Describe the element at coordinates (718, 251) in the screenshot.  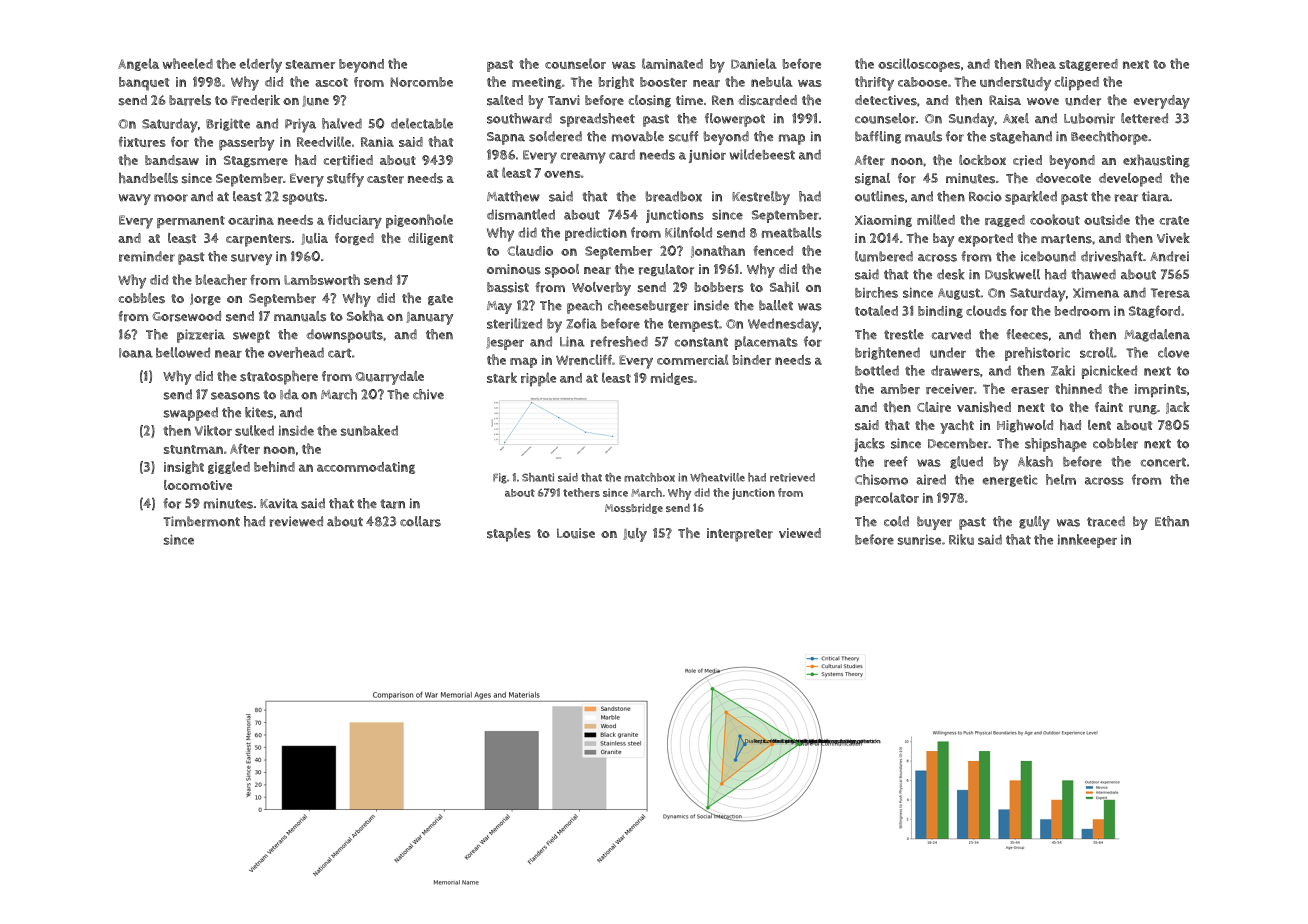
I see `Jonathan` at that location.
